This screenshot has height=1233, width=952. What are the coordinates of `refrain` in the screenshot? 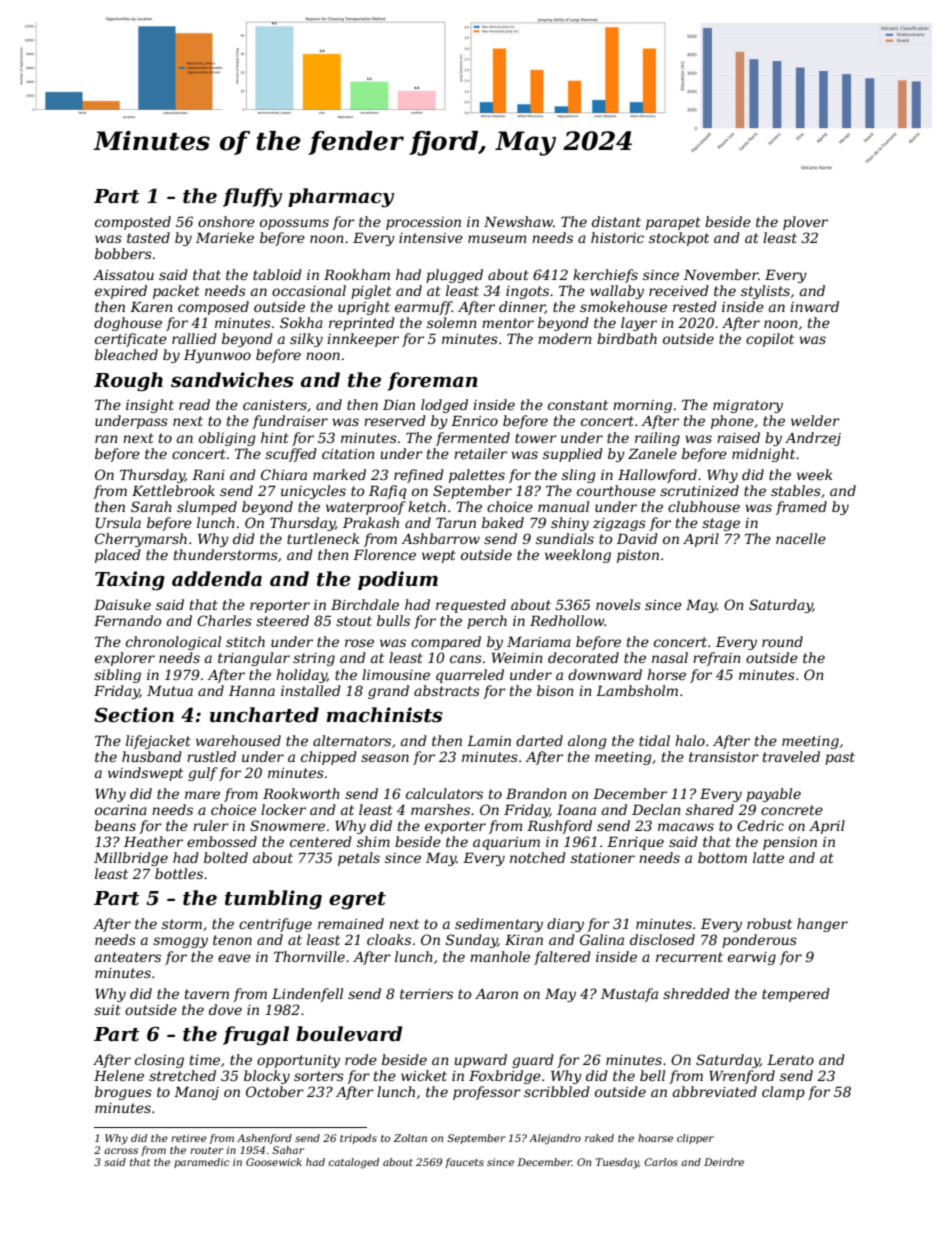 It's located at (717, 659).
